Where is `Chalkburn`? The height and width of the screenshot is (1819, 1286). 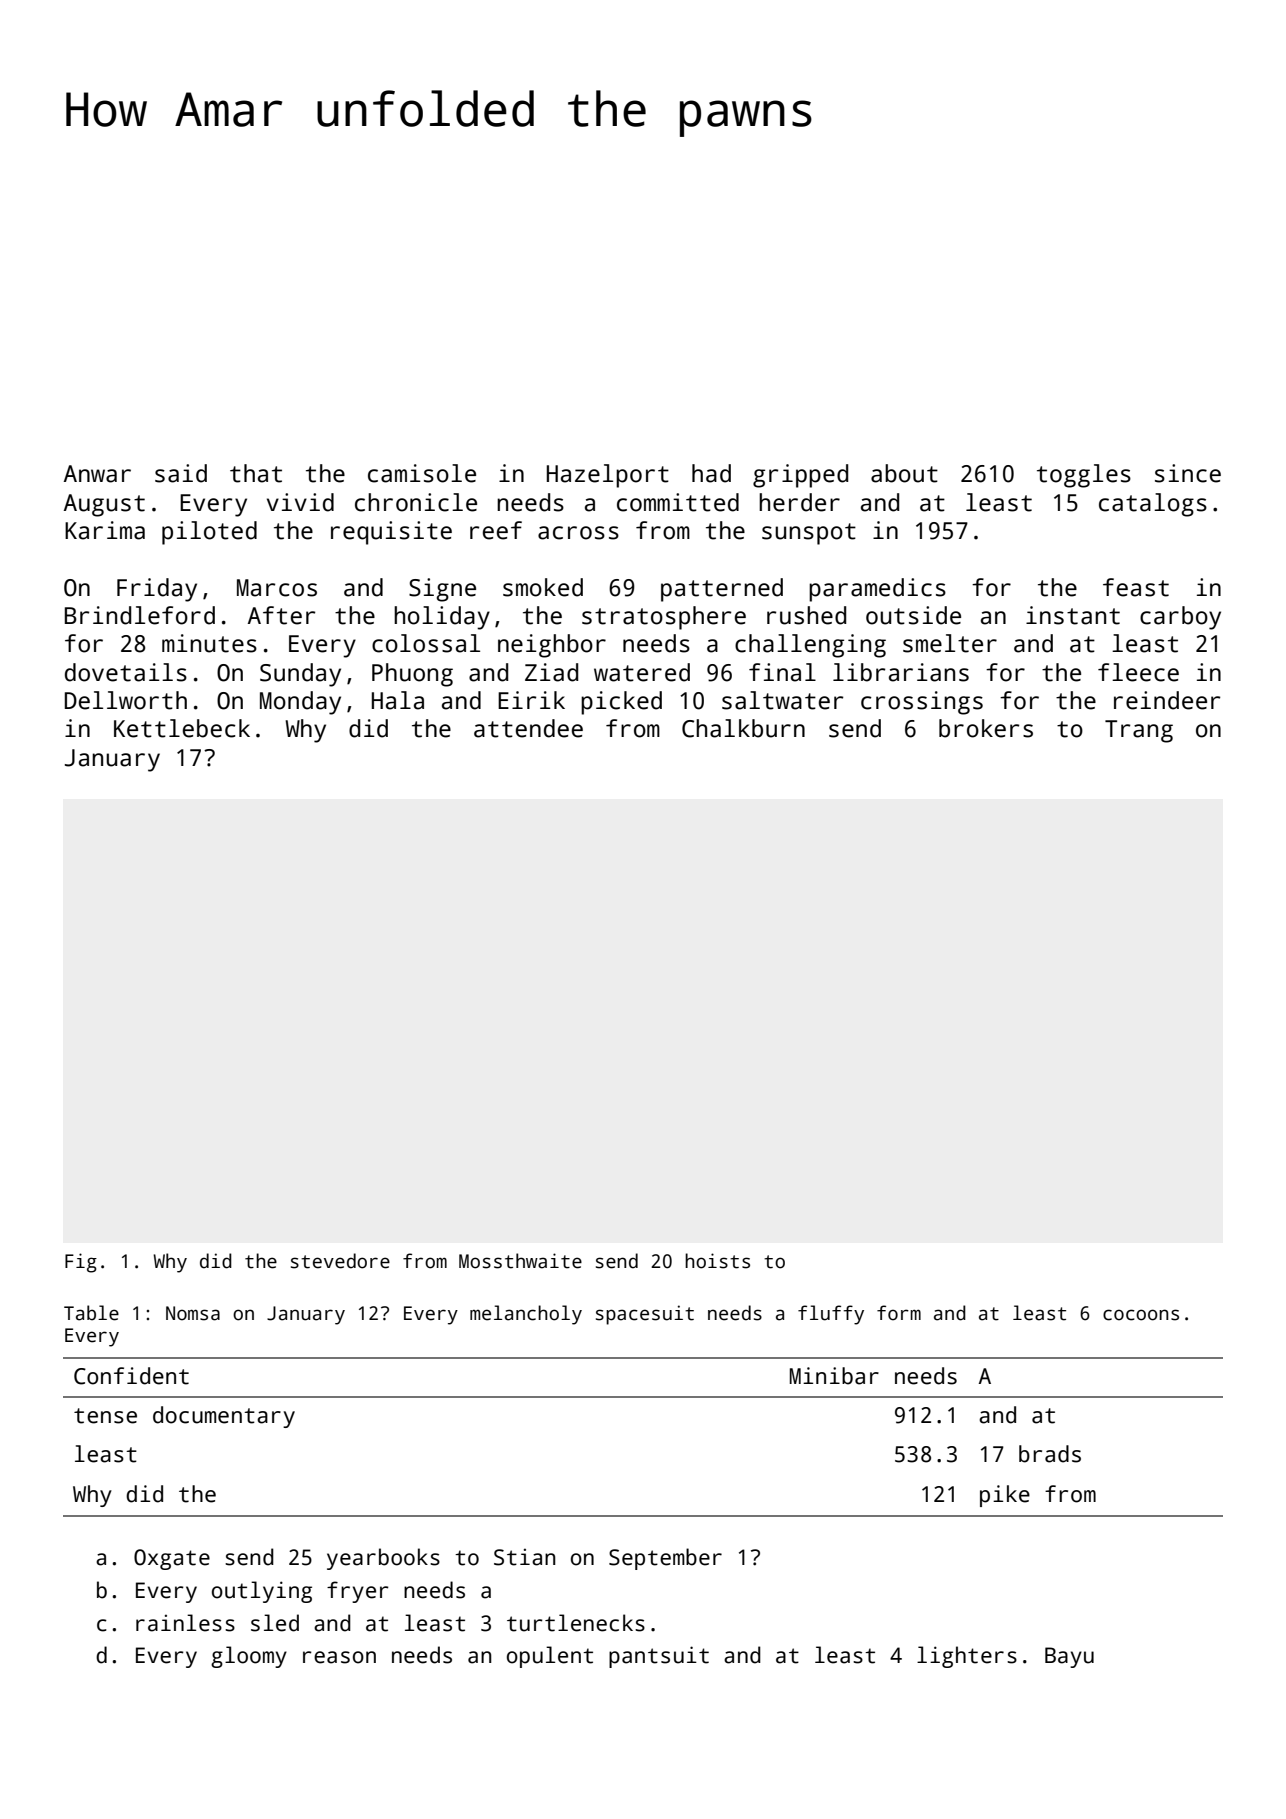
Chalkburn is located at coordinates (743, 728).
